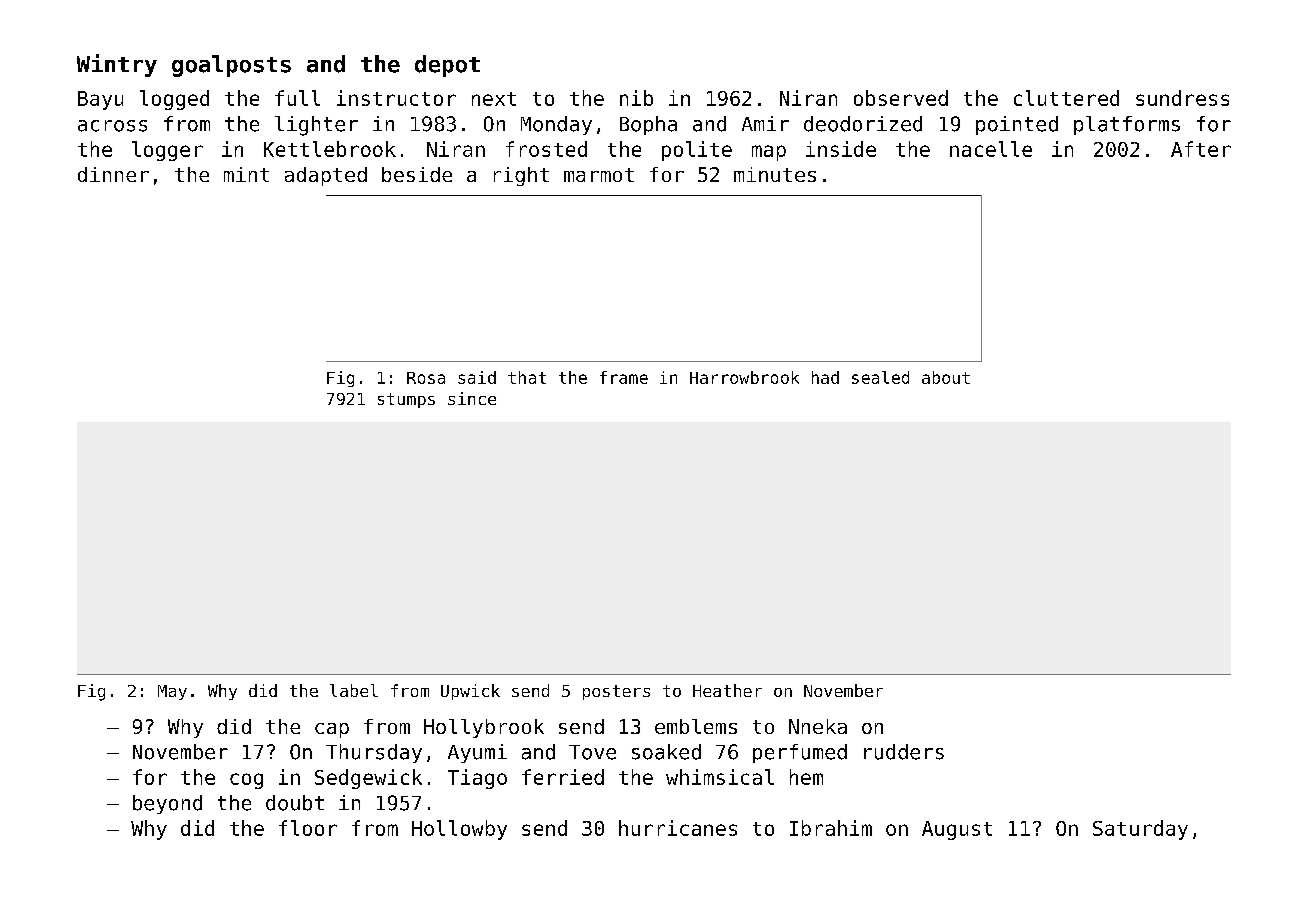  Describe the element at coordinates (1201, 149) in the document. I see `After` at that location.
